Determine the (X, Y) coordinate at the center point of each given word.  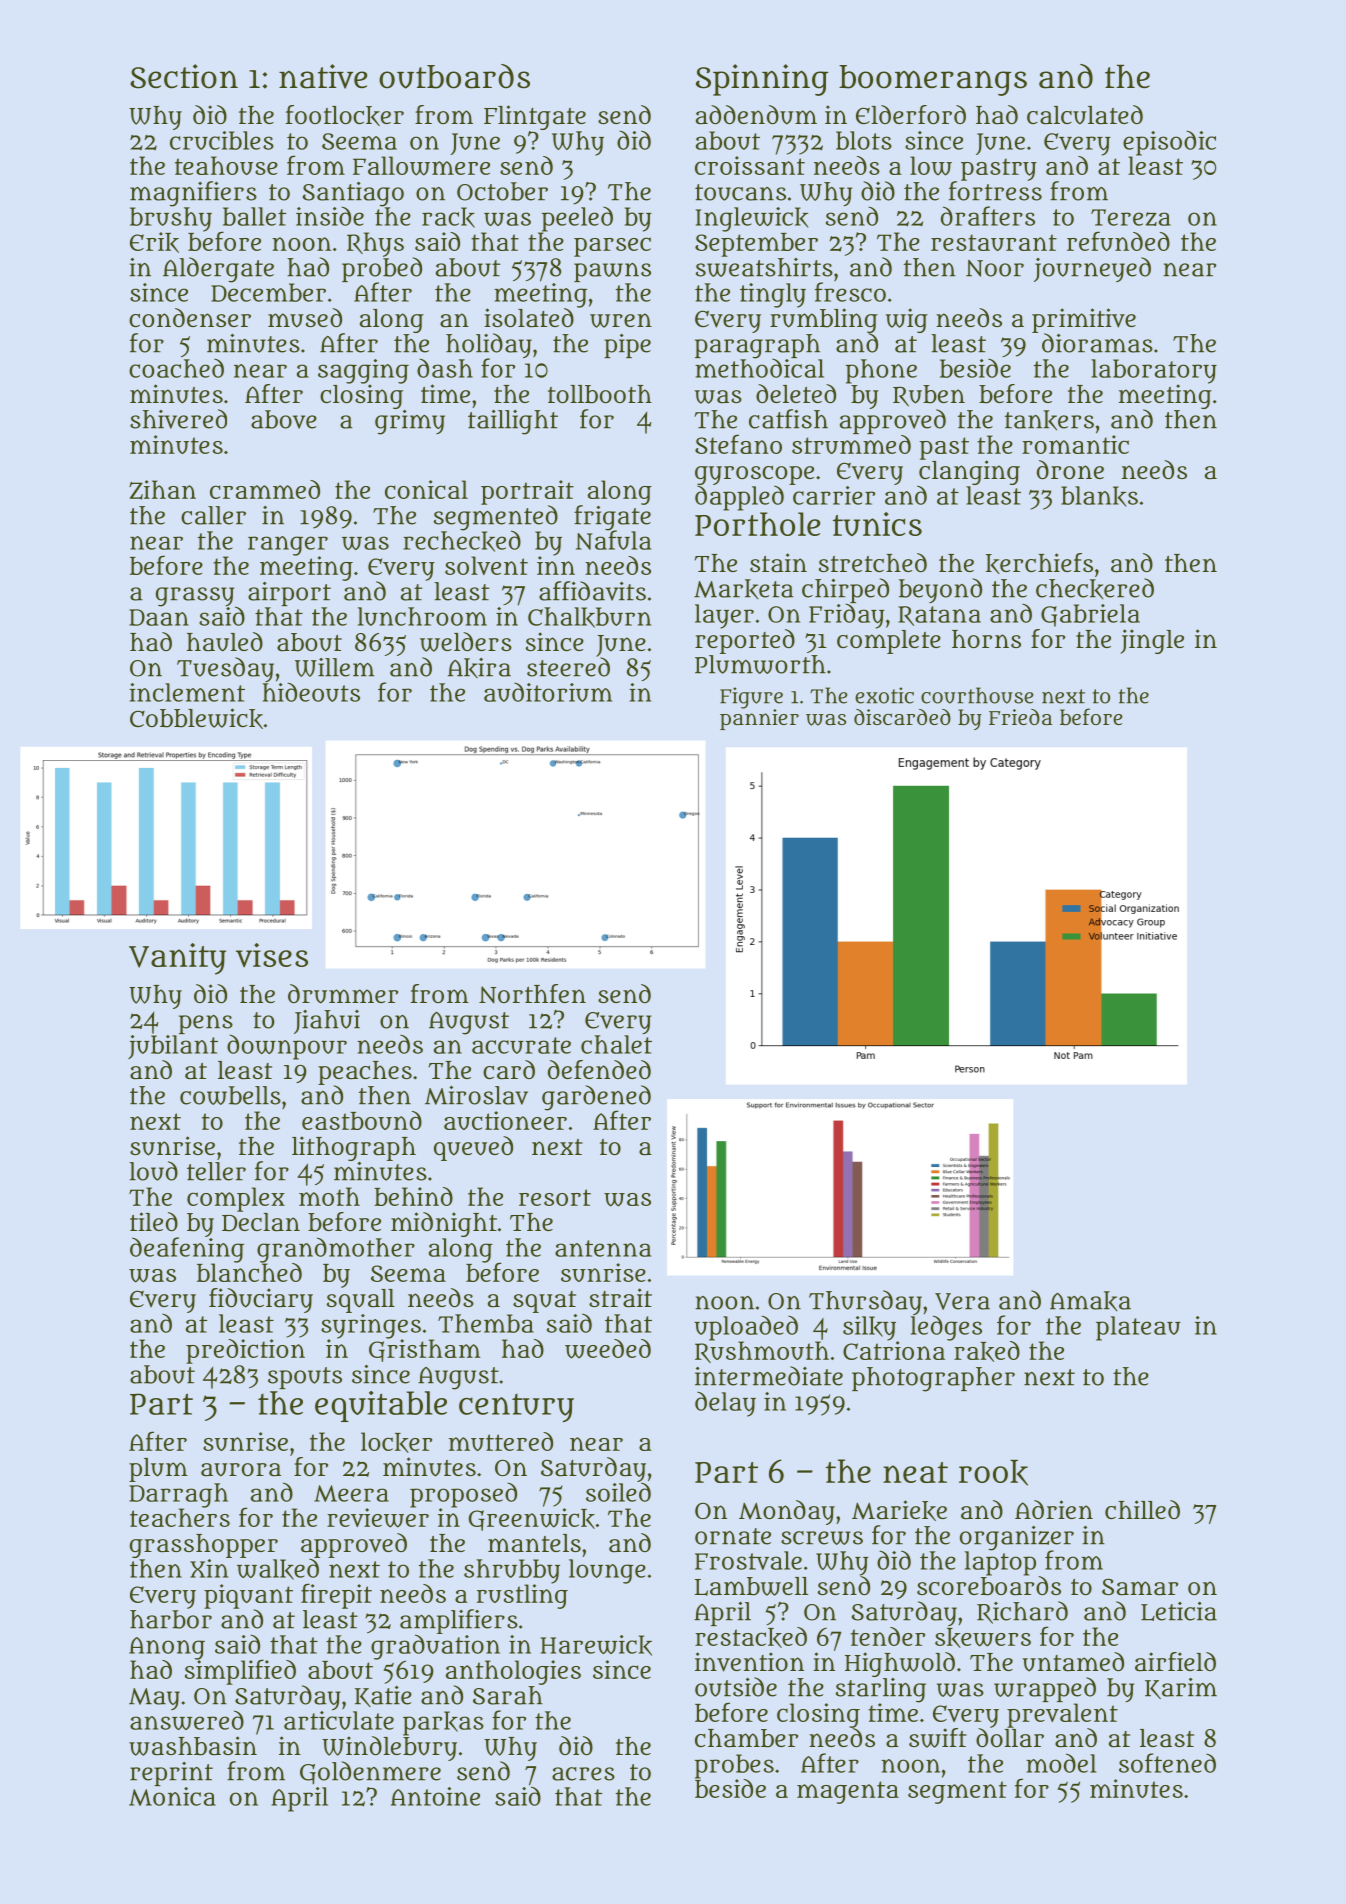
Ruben (929, 396)
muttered (501, 1441)
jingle (1152, 641)
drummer (343, 994)
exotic (884, 695)
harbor (171, 1619)
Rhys (375, 244)
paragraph (757, 346)
